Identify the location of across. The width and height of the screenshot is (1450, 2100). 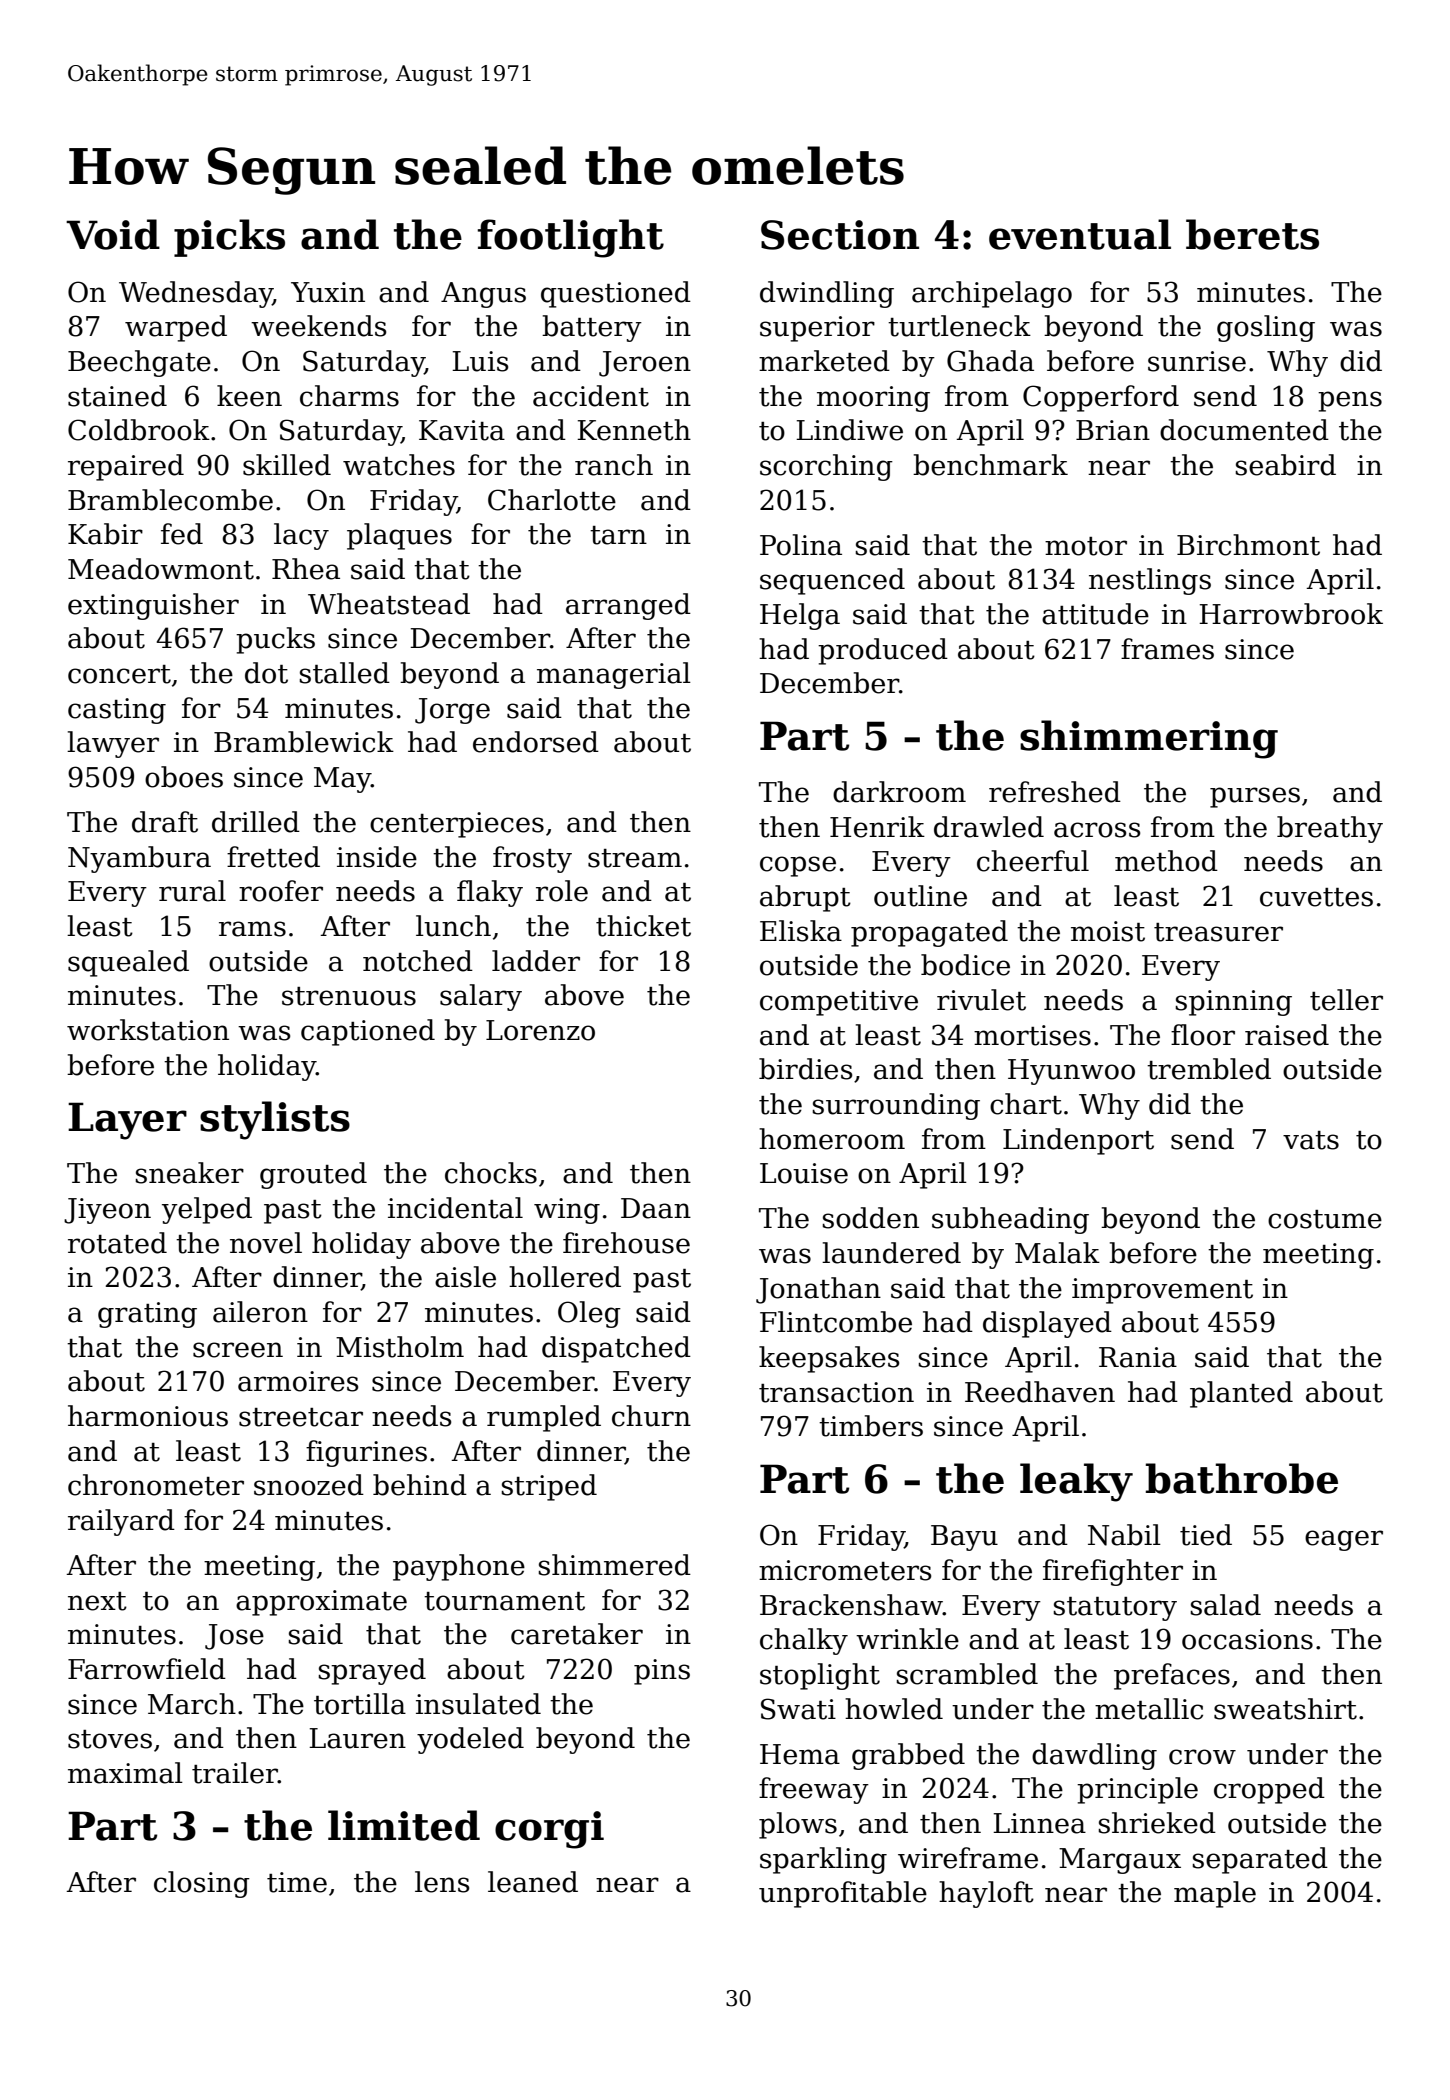
(1097, 830).
